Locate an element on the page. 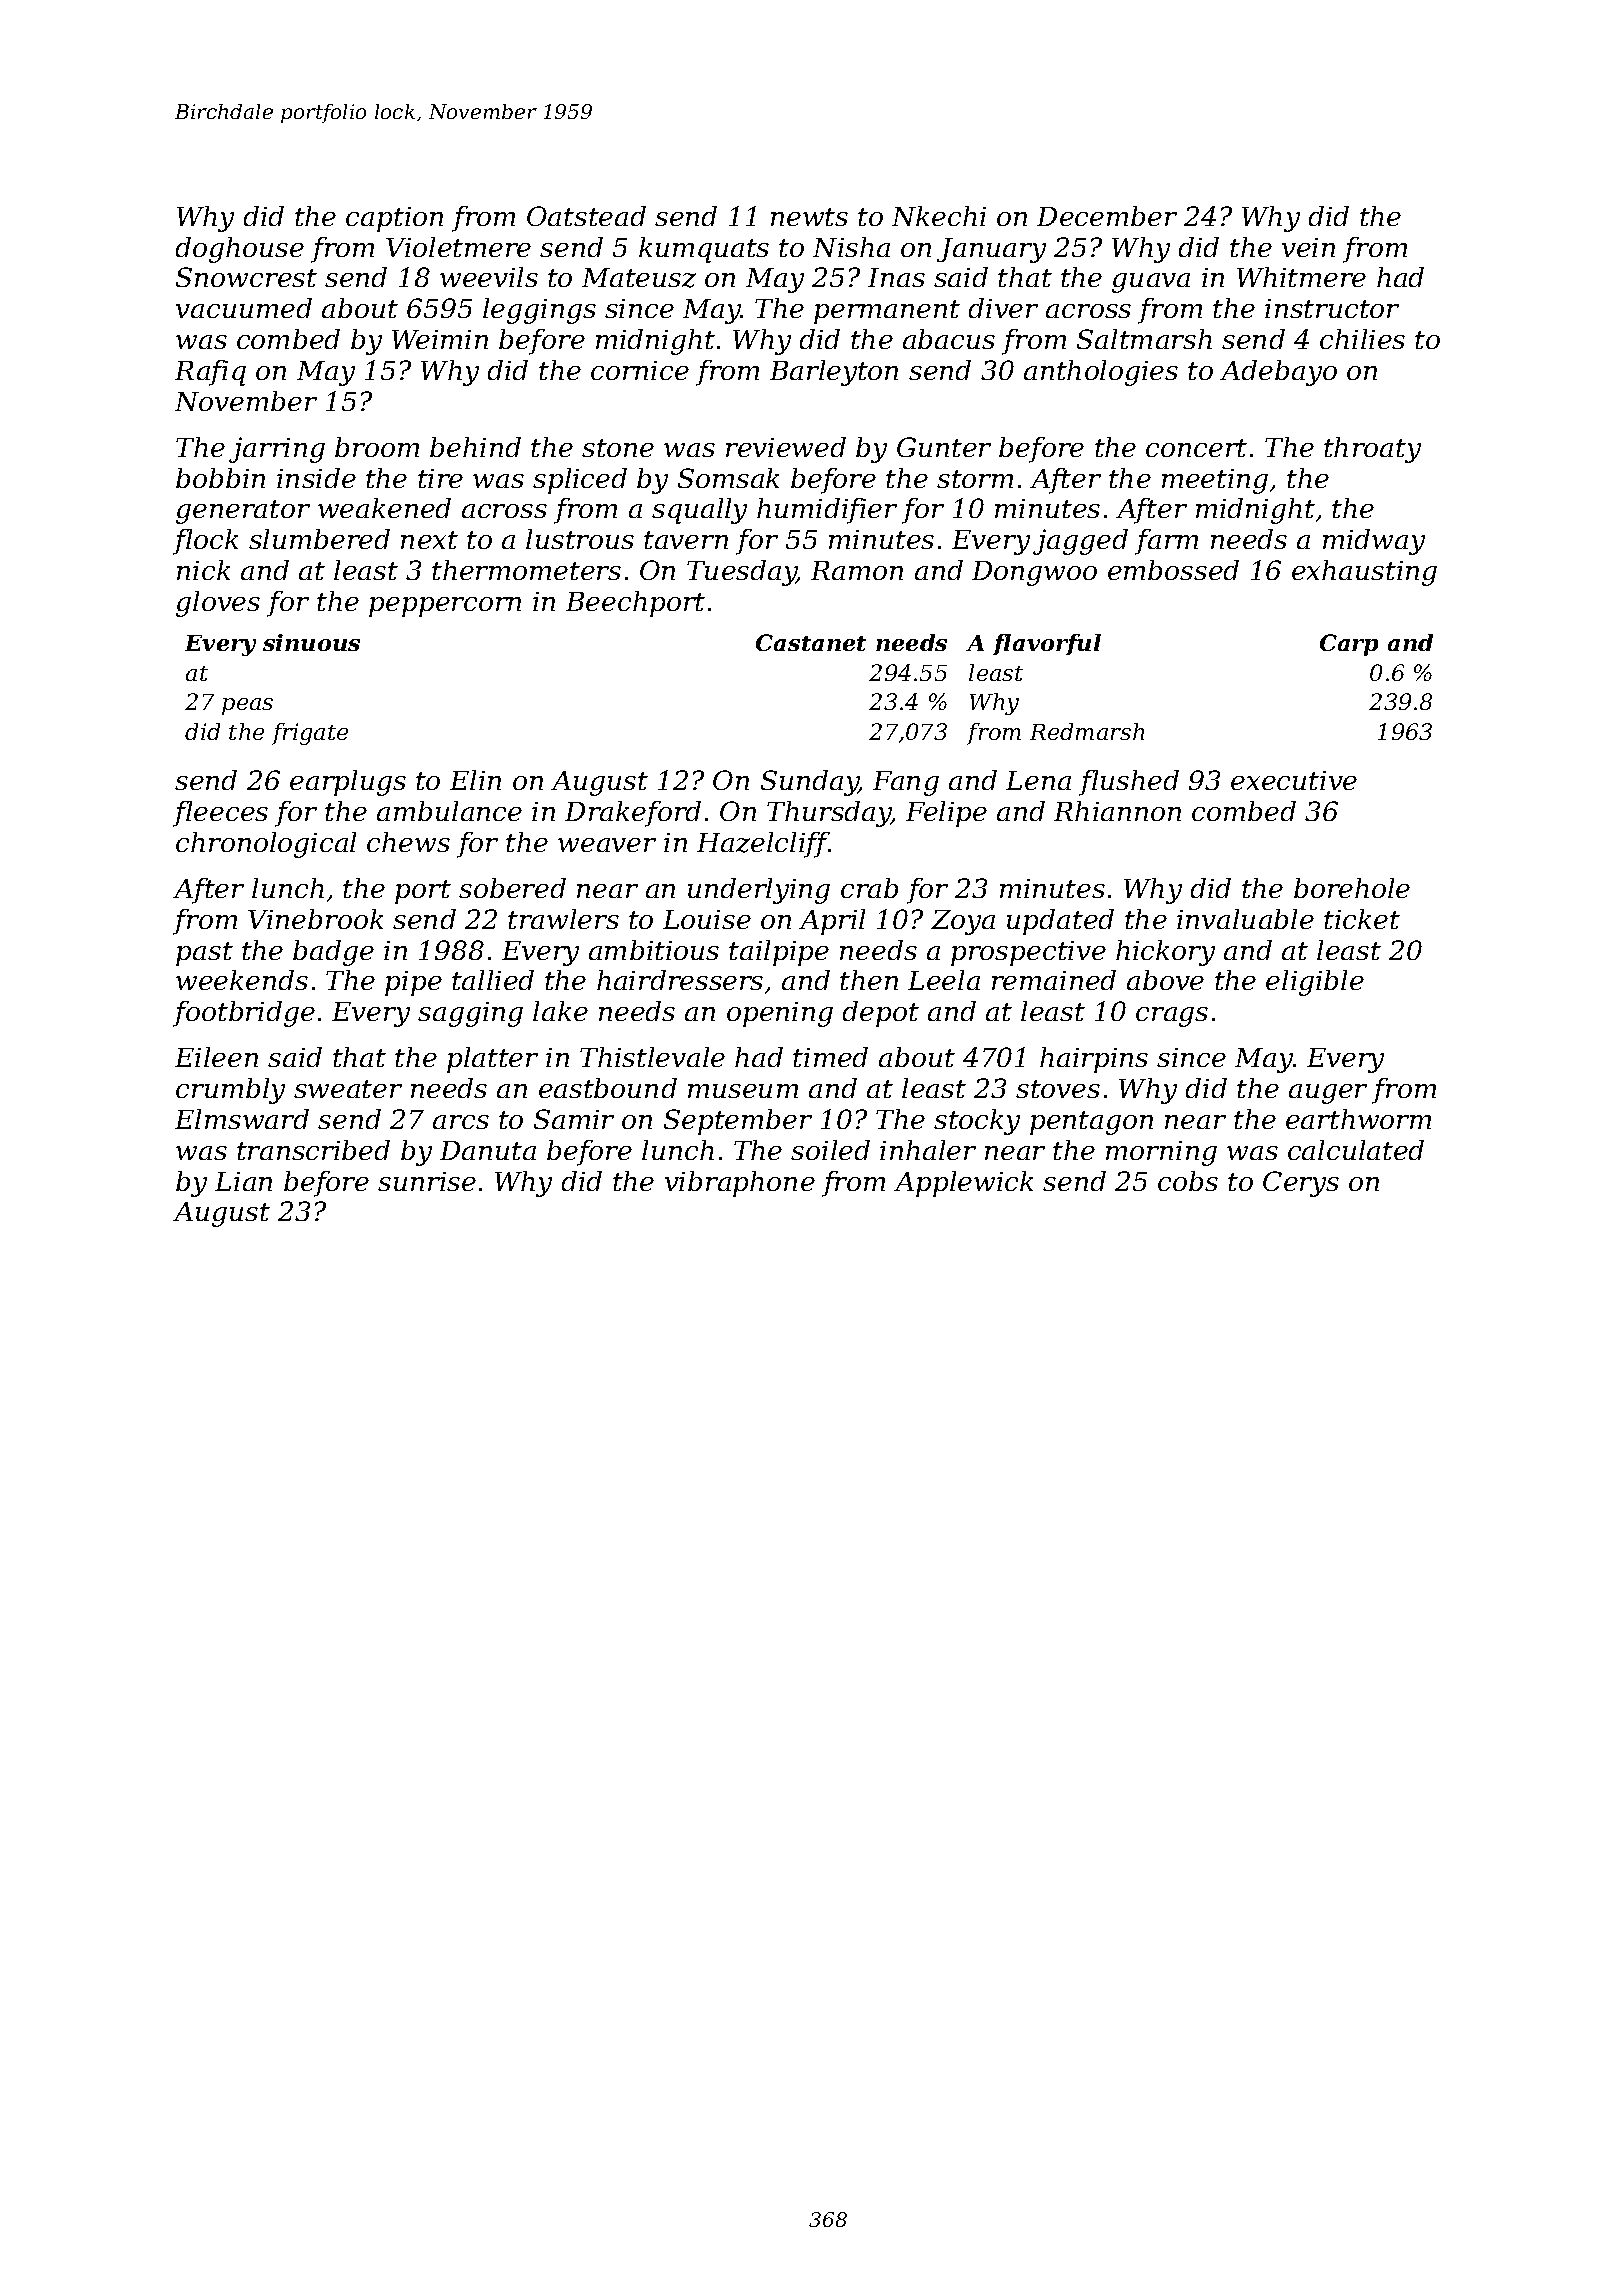 The height and width of the page is (2292, 1620). crags is located at coordinates (1172, 1017).
